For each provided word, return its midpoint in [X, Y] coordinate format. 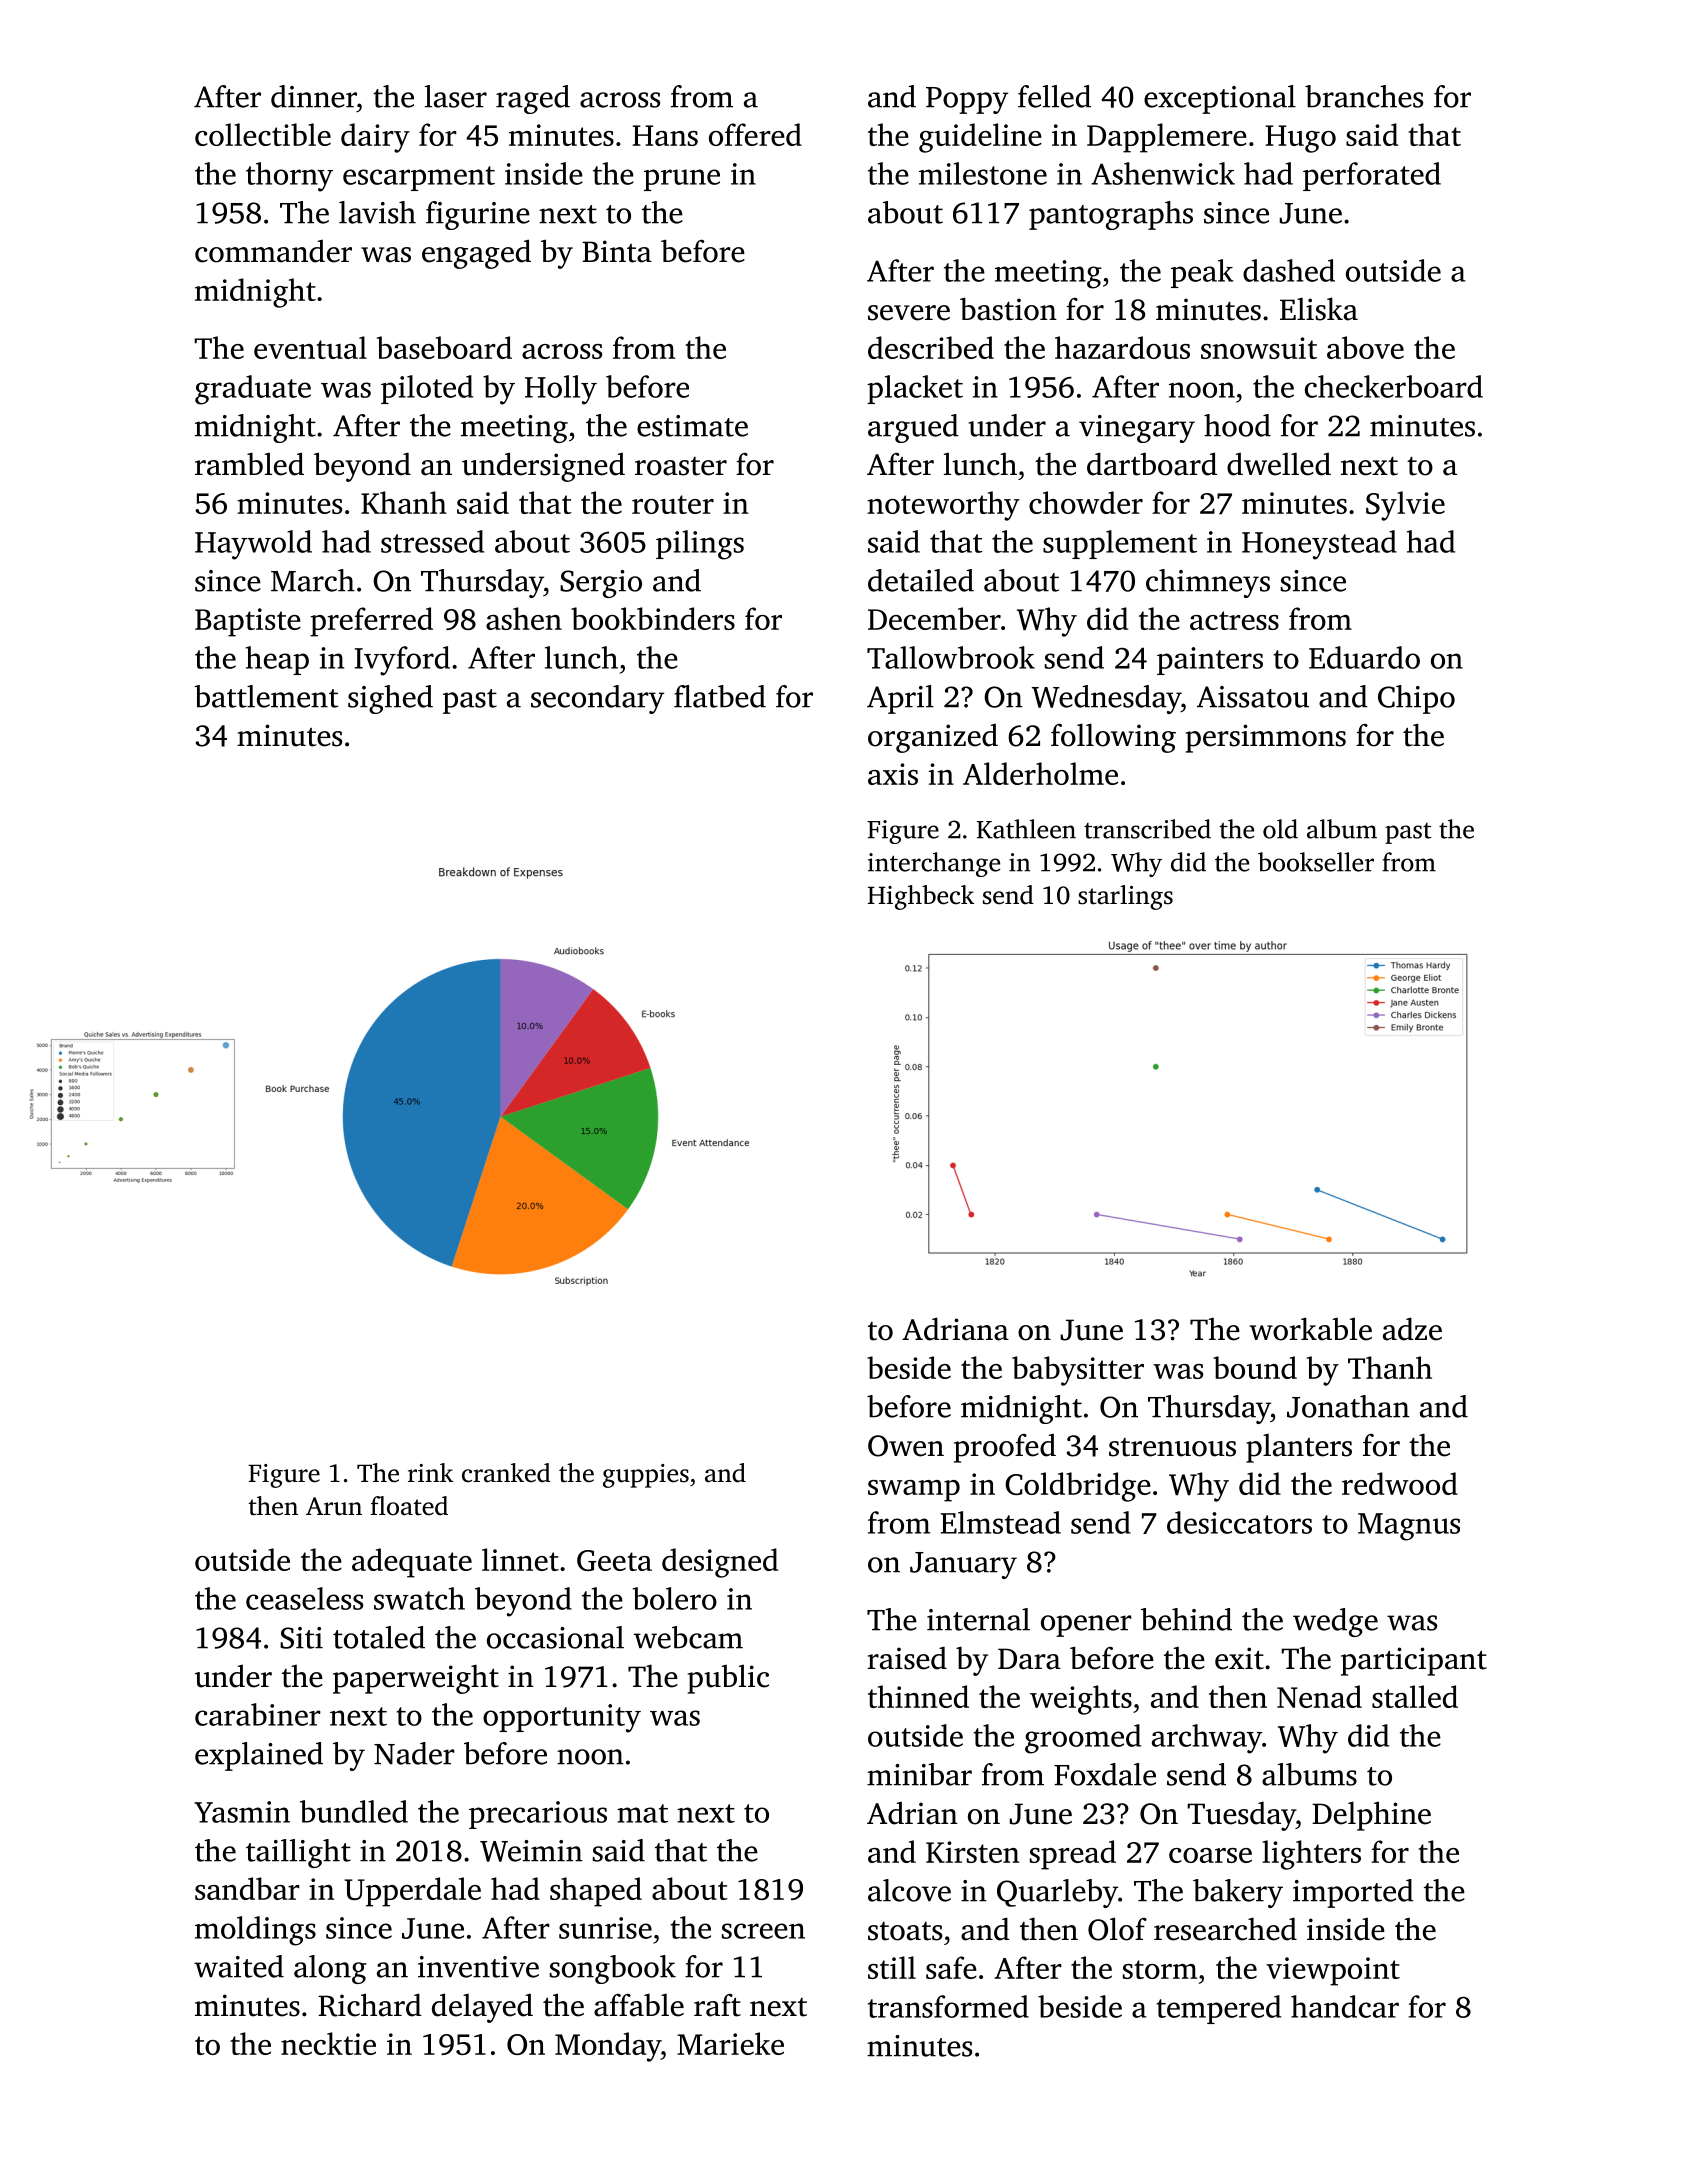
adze [1412, 1329]
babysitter [1078, 1371]
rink [430, 1472]
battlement [266, 696]
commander [273, 251]
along [330, 1969]
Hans [665, 135]
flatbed [720, 696]
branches [1364, 96]
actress [1234, 620]
